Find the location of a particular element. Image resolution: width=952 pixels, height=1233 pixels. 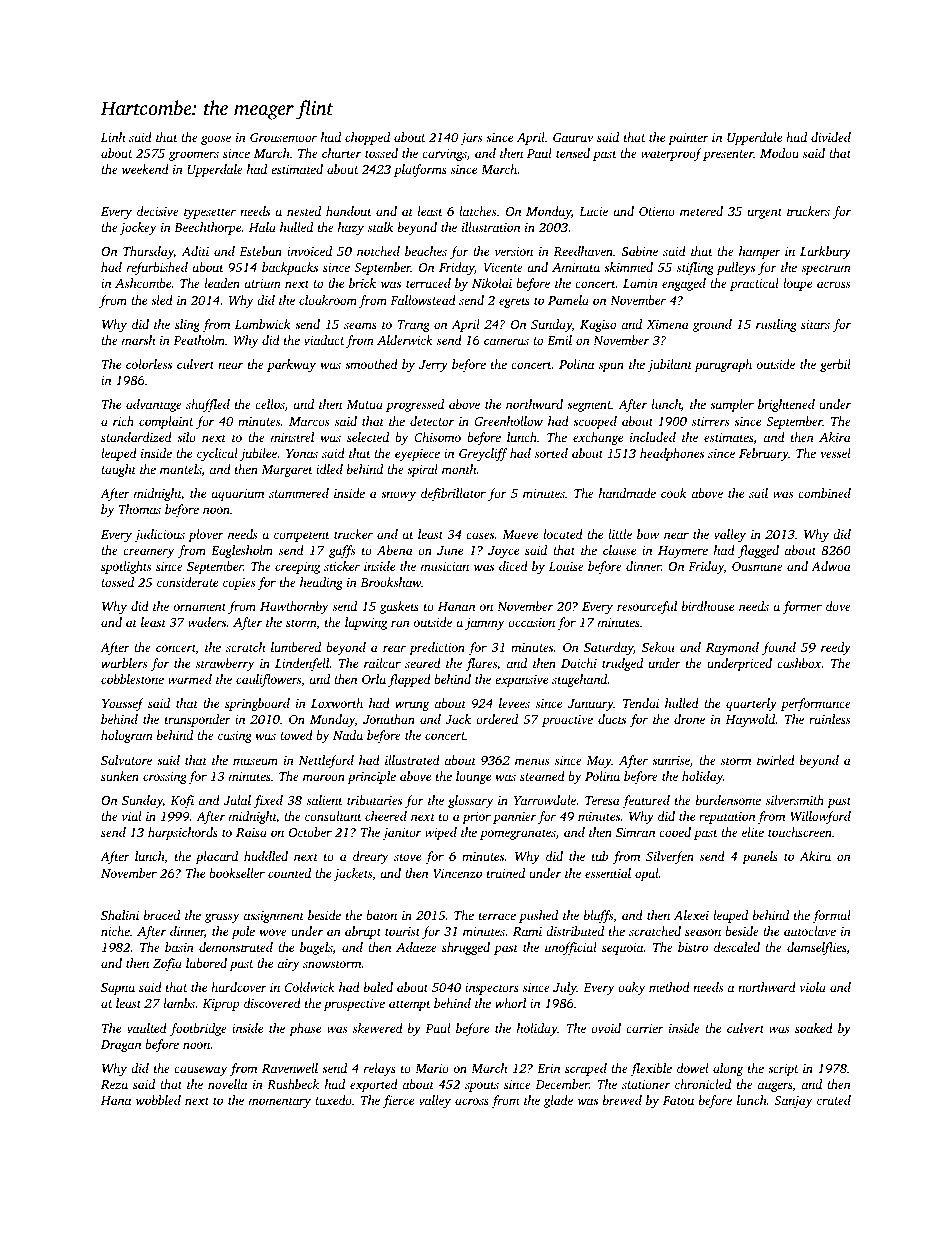

divided is located at coordinates (831, 137).
